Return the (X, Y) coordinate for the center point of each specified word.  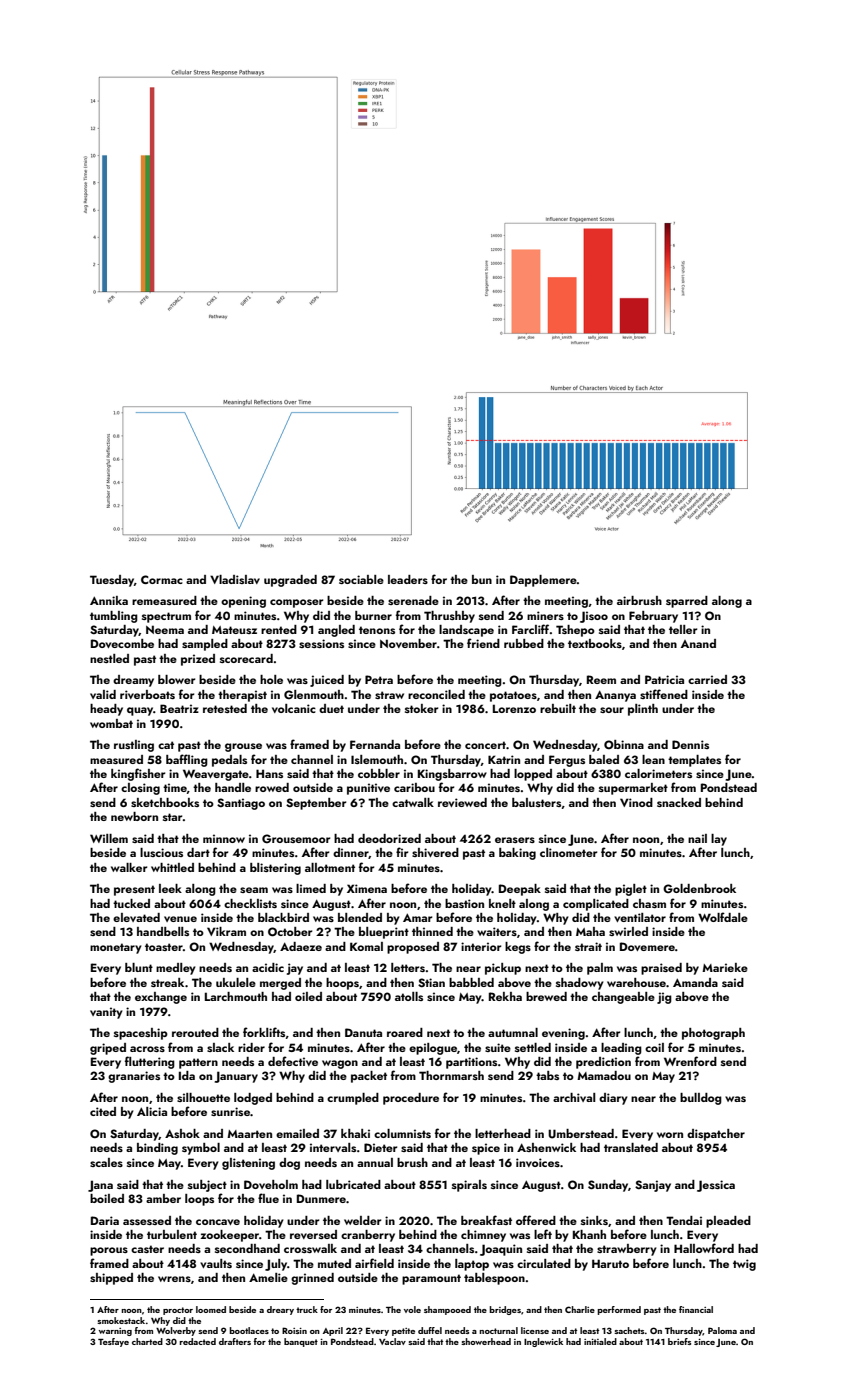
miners (545, 615)
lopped (533, 775)
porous (109, 1251)
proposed (413, 948)
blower (176, 679)
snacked (679, 802)
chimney (483, 1236)
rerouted (195, 1032)
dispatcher (716, 1135)
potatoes (513, 696)
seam (254, 890)
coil (654, 1047)
